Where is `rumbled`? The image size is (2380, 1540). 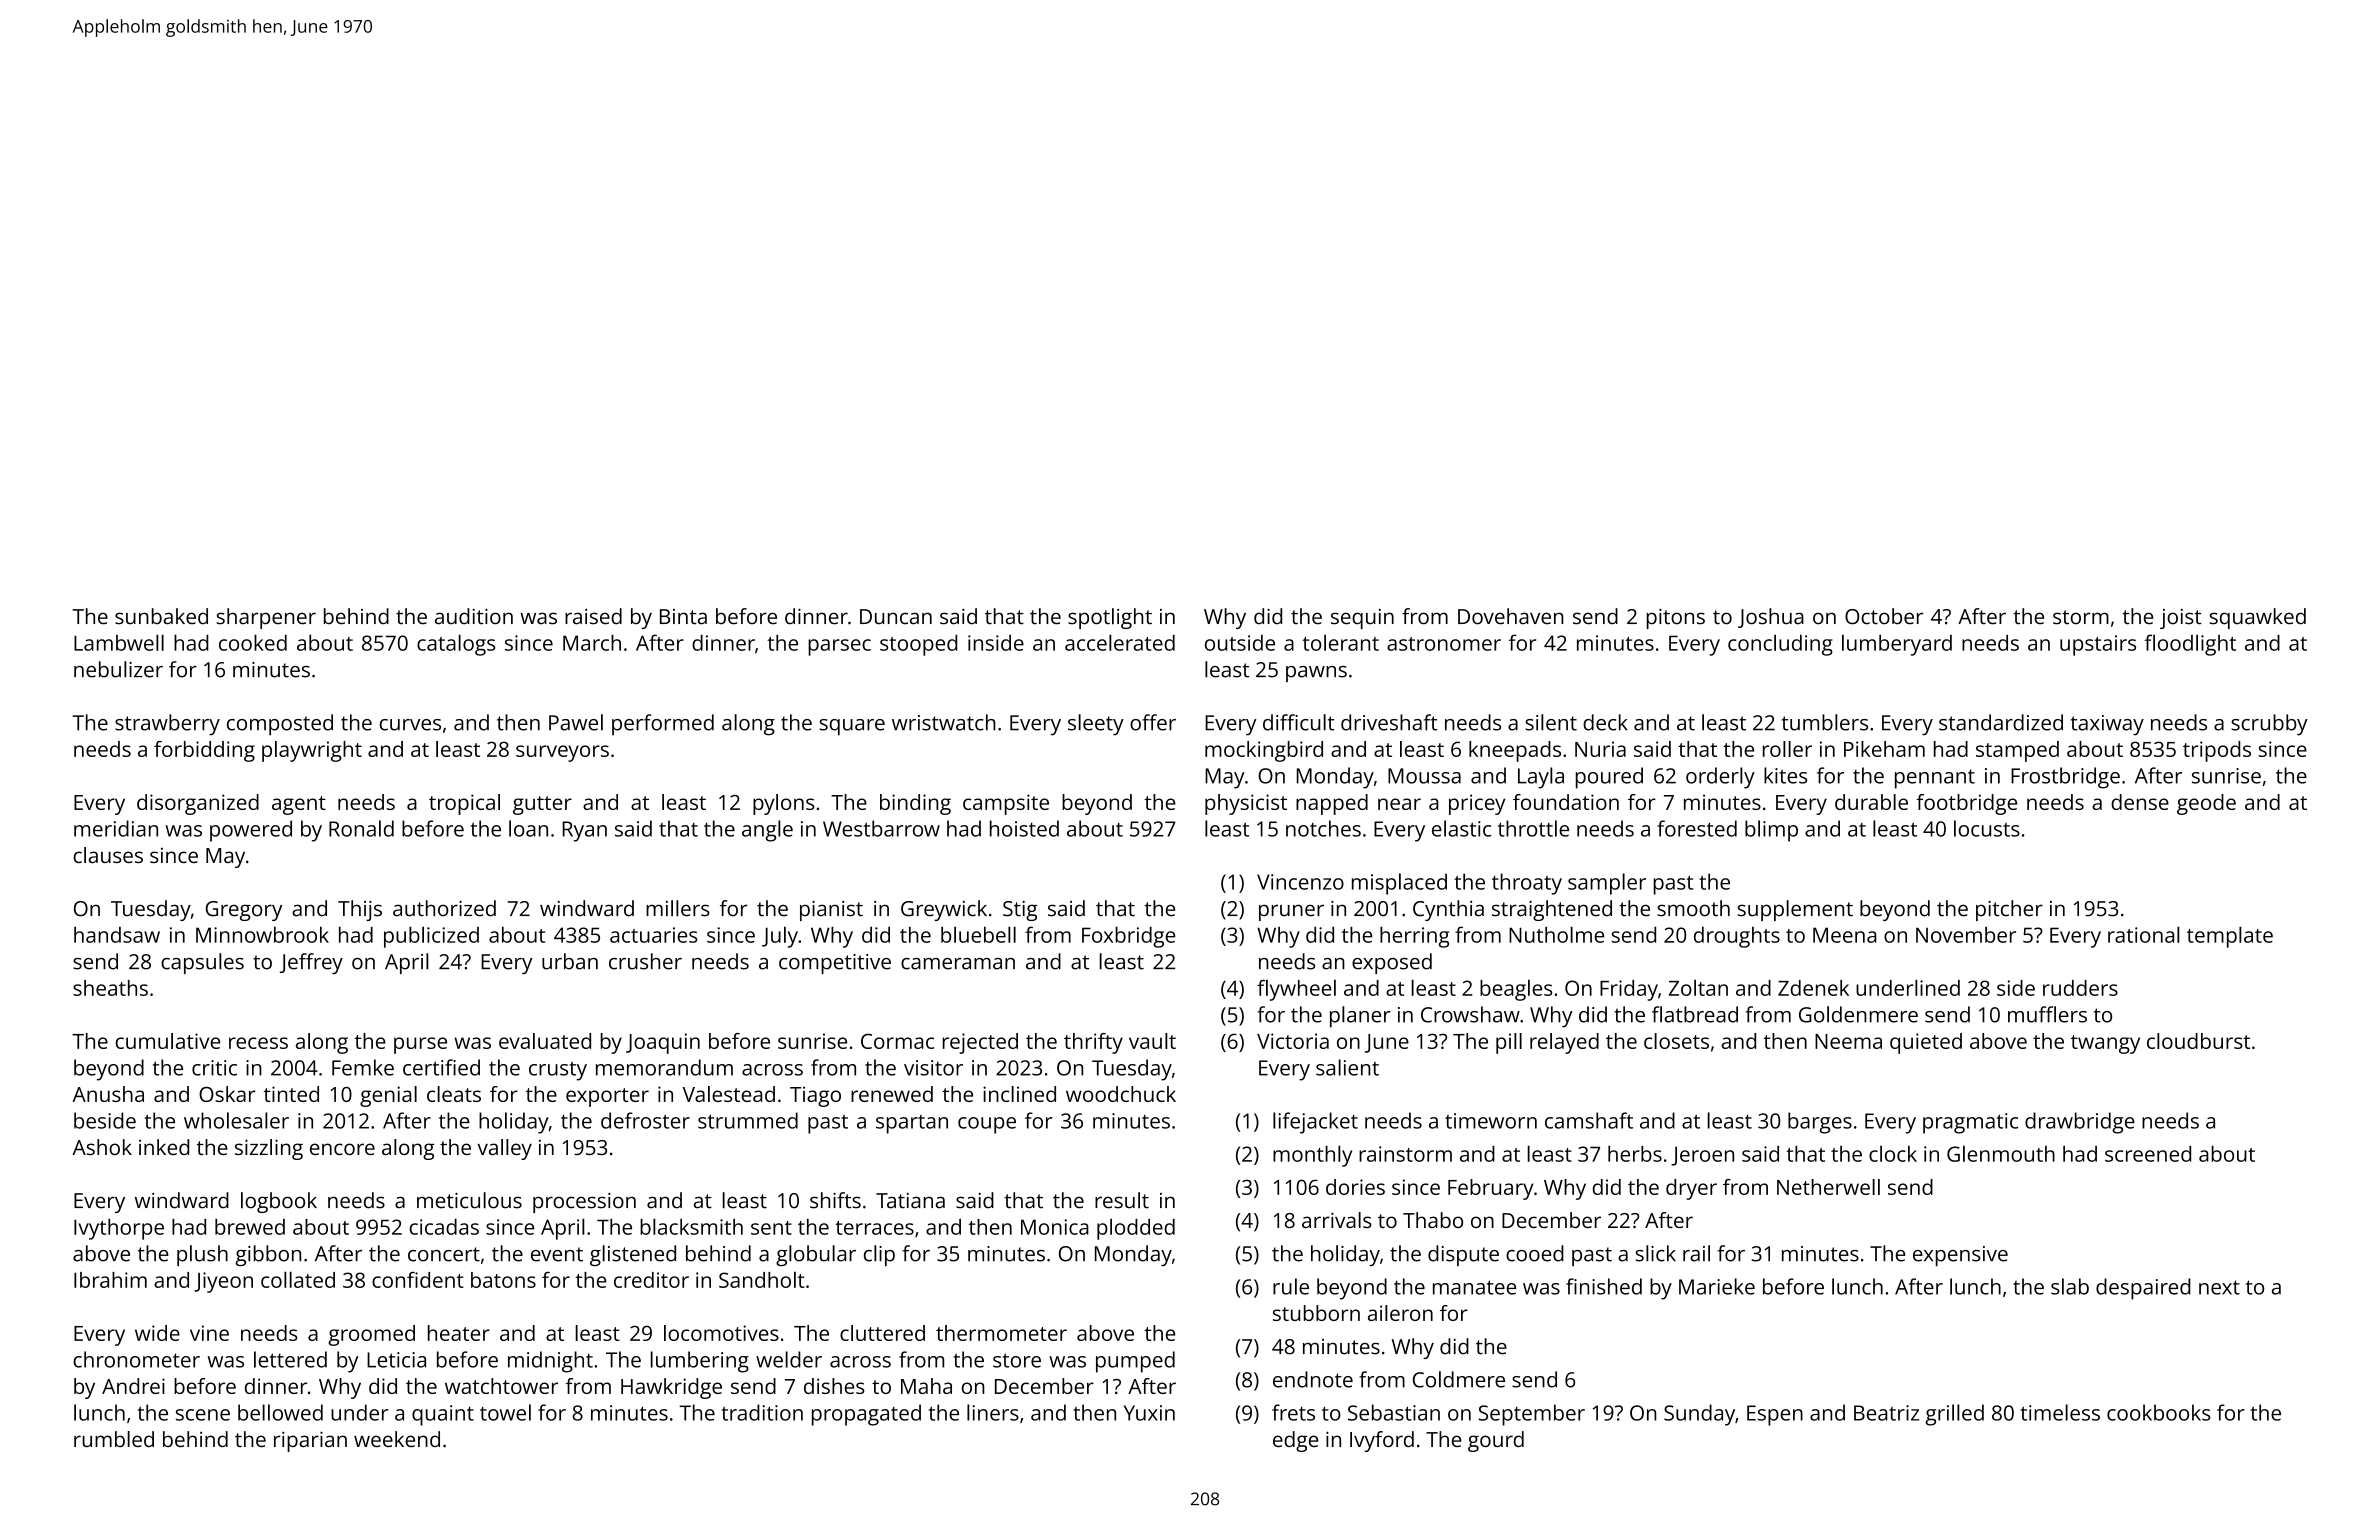
rumbled is located at coordinates (114, 1439).
